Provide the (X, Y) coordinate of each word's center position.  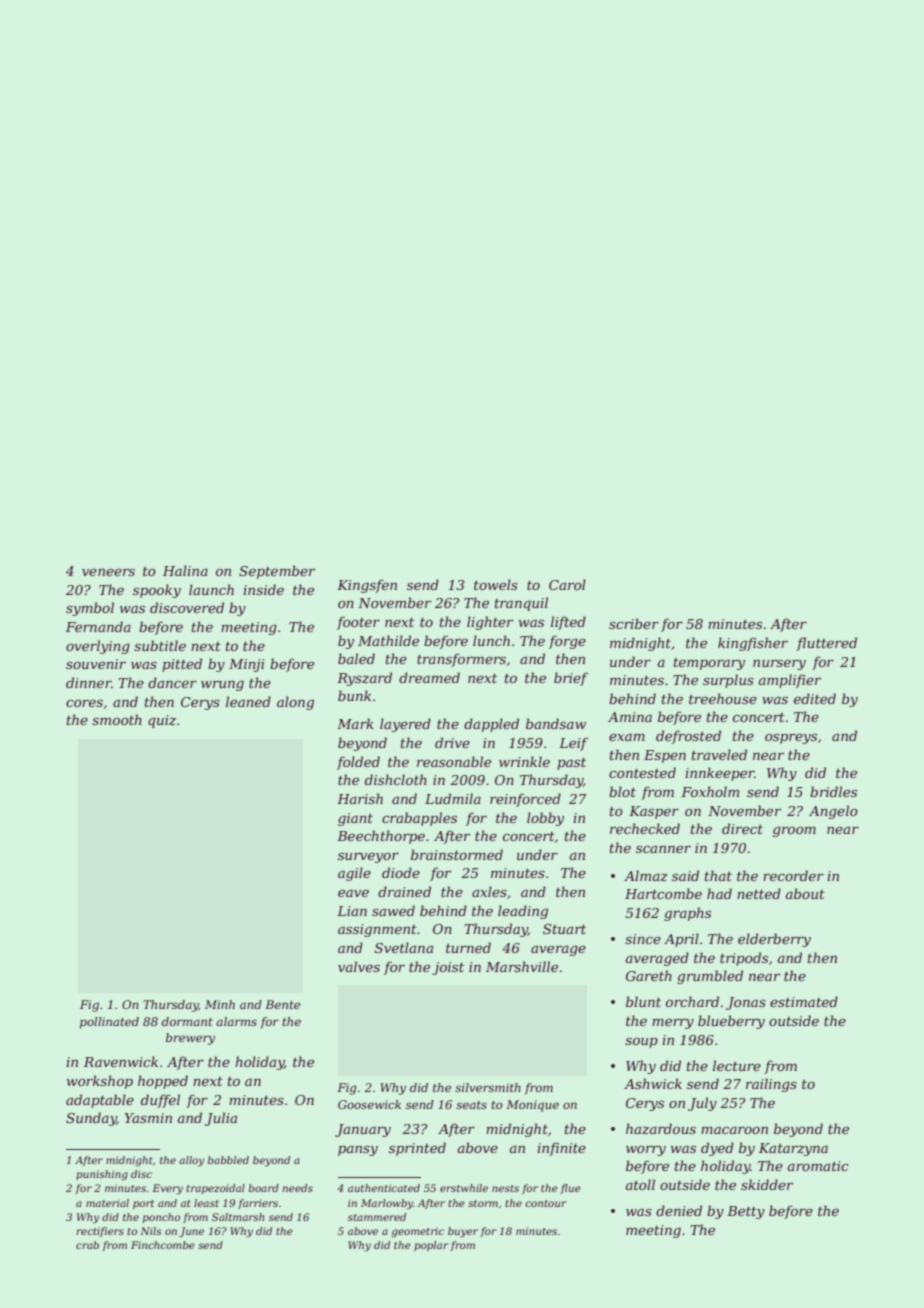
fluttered (826, 644)
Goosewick (369, 1104)
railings (771, 1085)
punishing (102, 1175)
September (277, 572)
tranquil (521, 604)
